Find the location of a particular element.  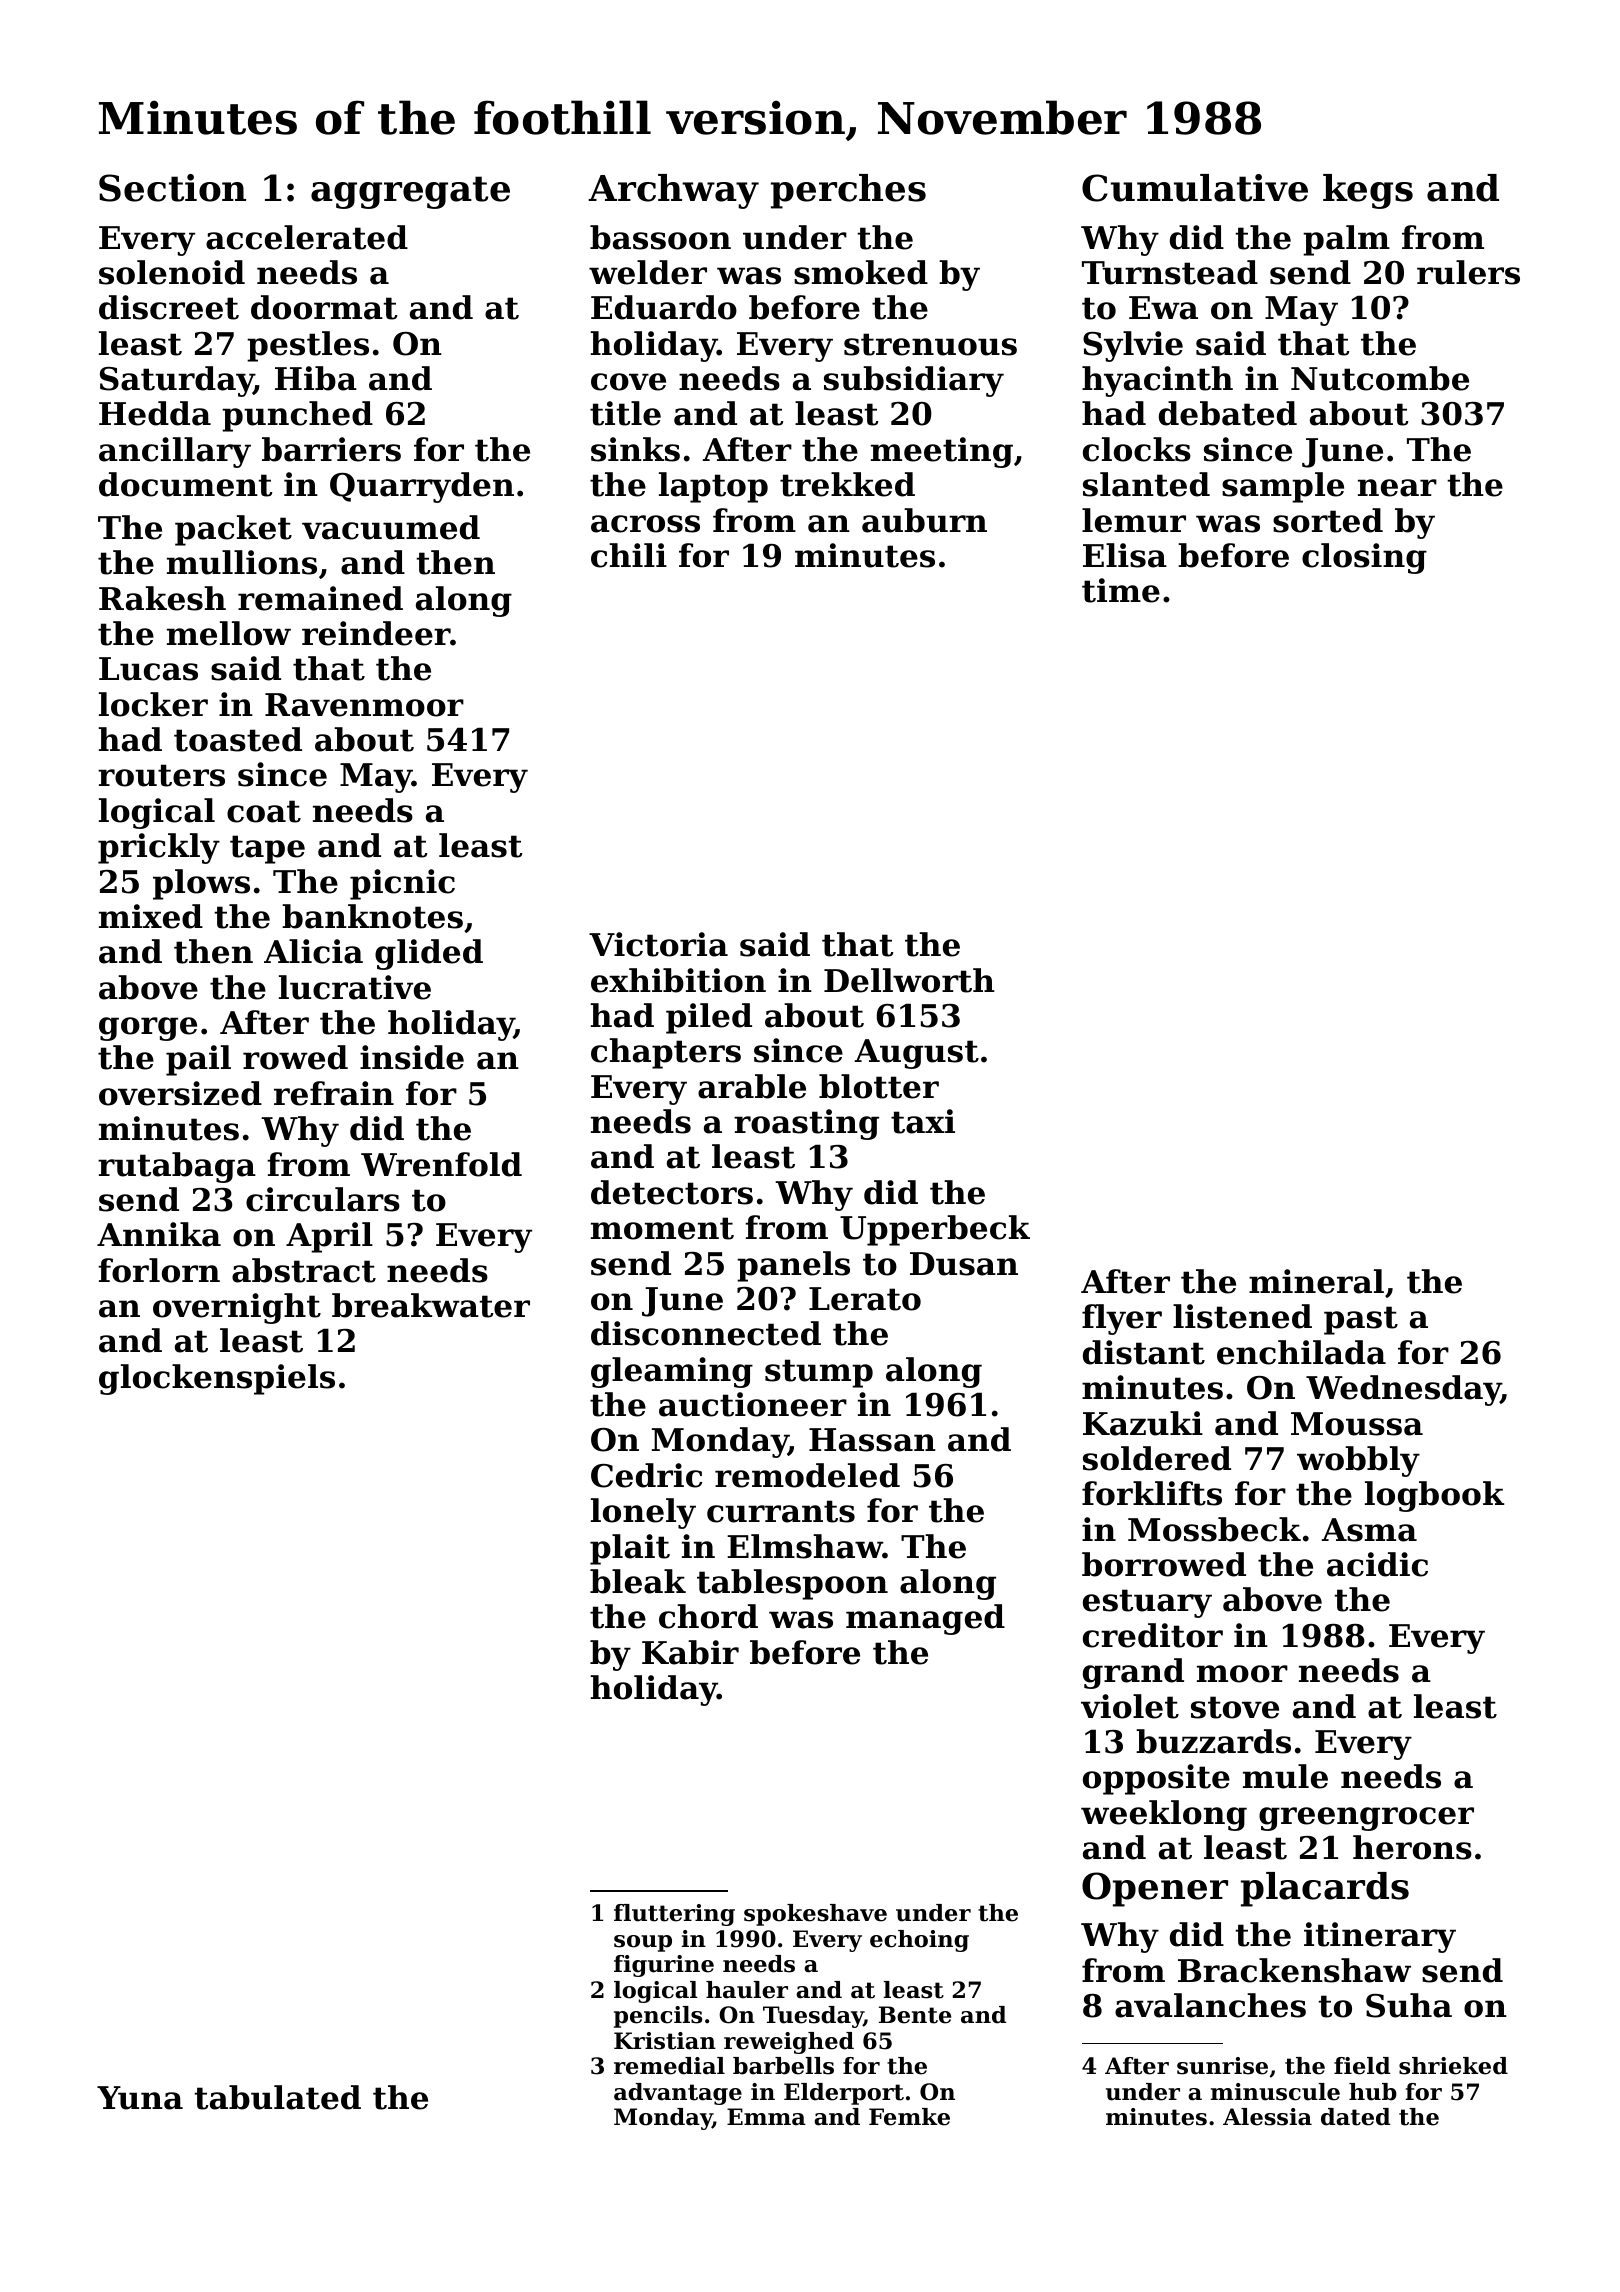

Hedda is located at coordinates (155, 413).
